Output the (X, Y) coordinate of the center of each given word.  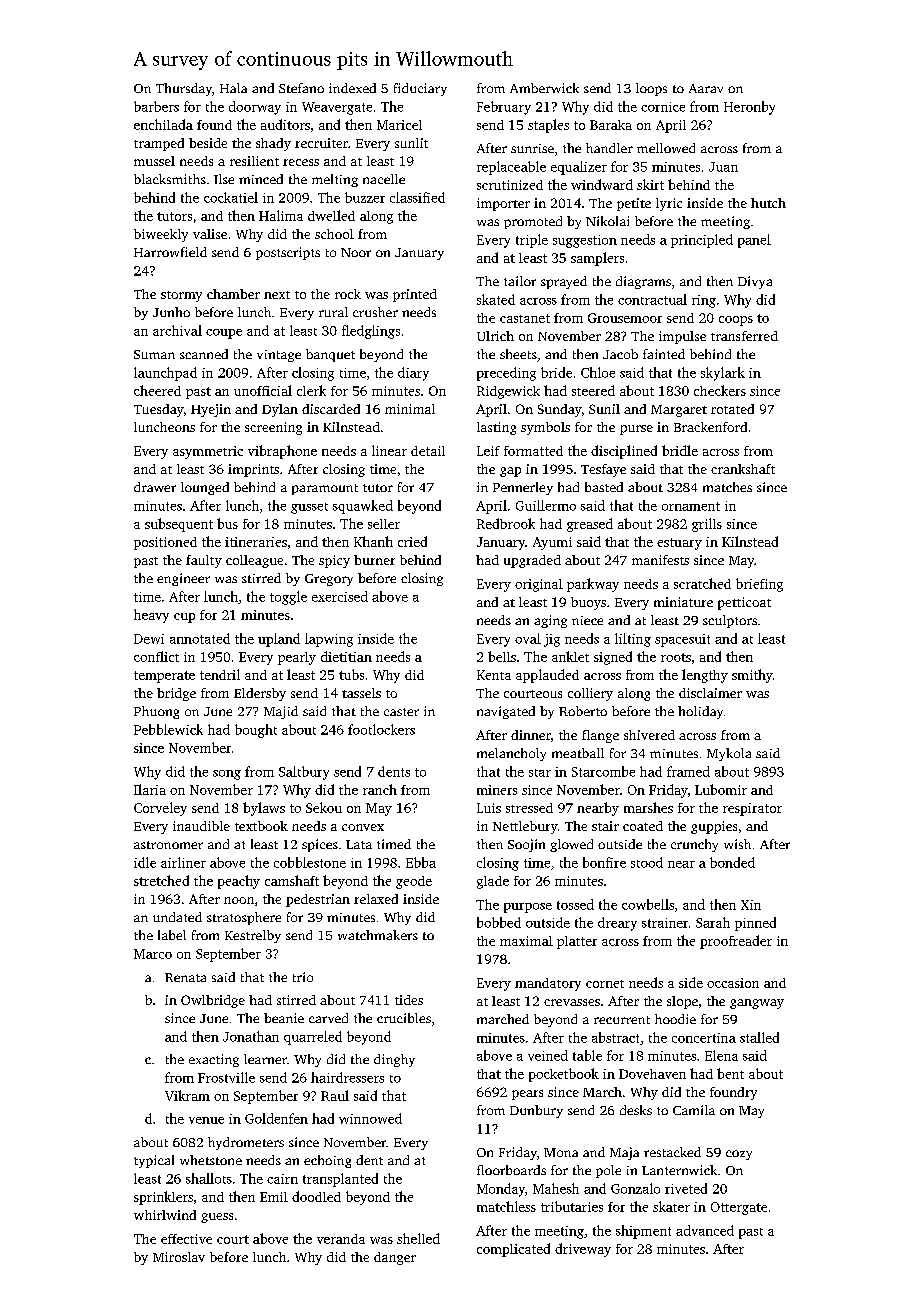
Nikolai (607, 221)
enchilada (163, 124)
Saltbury (304, 773)
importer (503, 204)
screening (273, 428)
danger (395, 1258)
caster (401, 712)
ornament (691, 506)
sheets (518, 354)
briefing (759, 585)
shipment (643, 1232)
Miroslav (179, 1257)
